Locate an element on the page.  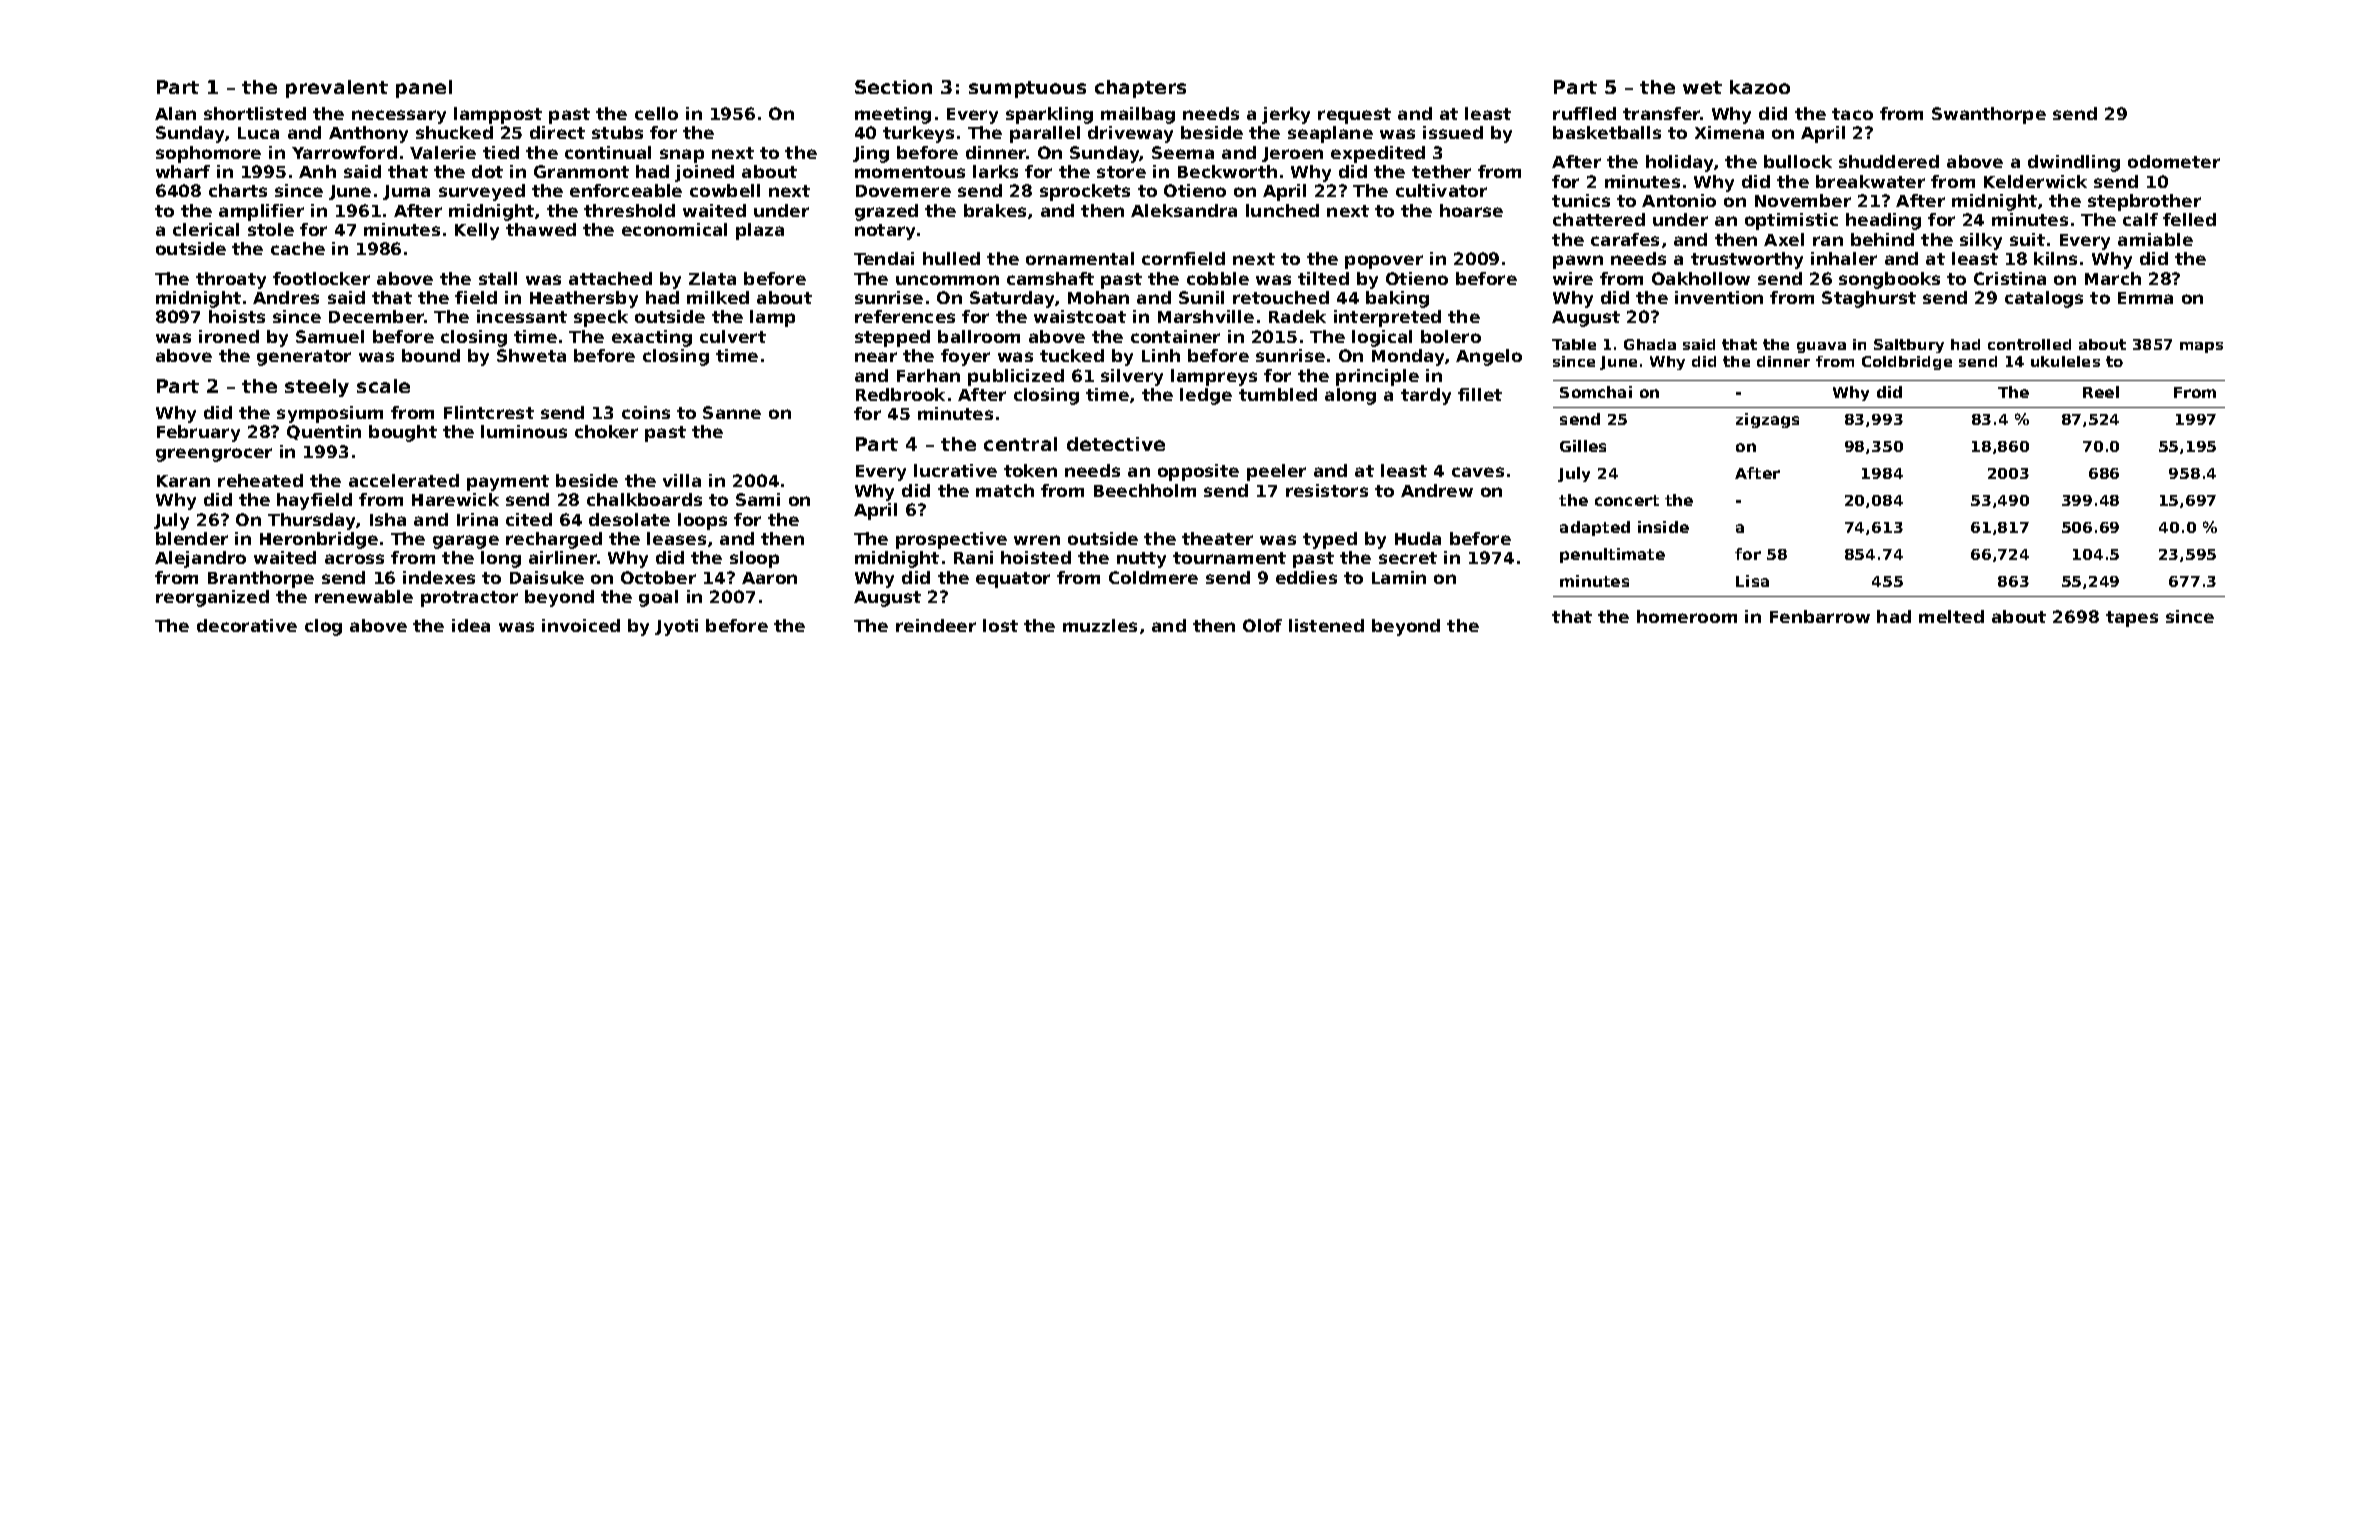
cello is located at coordinates (656, 113).
